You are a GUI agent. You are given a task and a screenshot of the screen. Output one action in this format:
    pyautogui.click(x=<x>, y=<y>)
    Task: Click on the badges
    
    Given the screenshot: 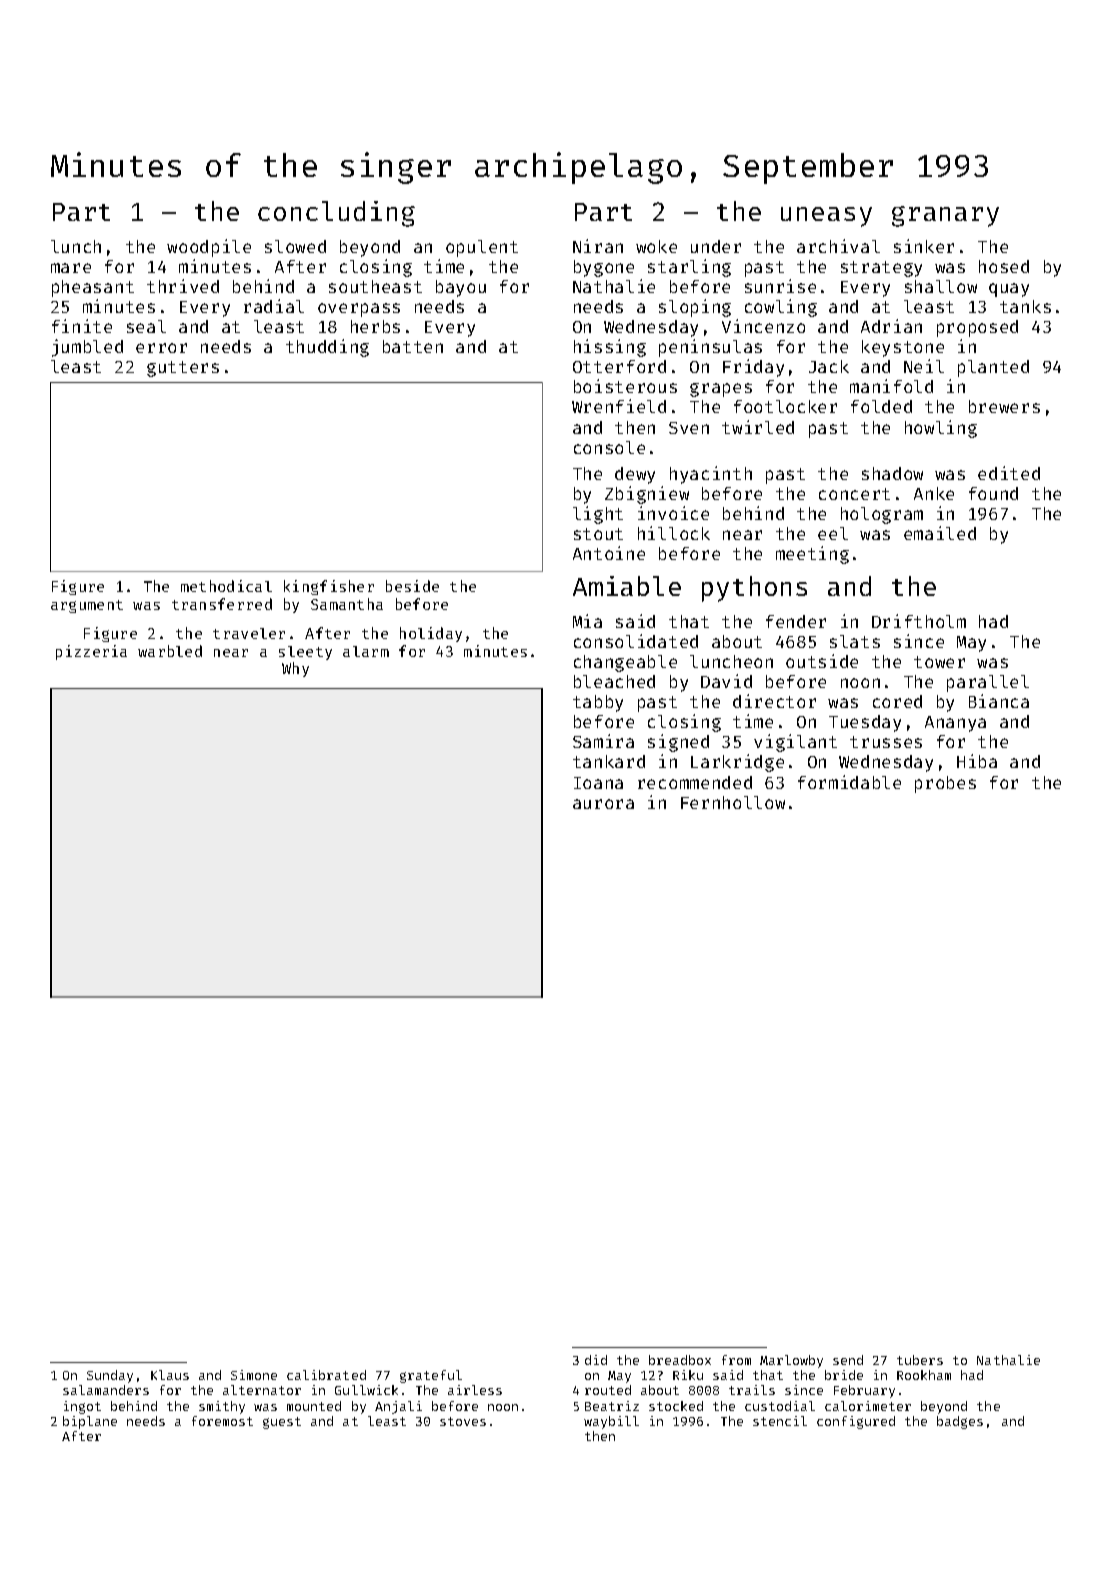 What is the action you would take?
    pyautogui.click(x=960, y=1422)
